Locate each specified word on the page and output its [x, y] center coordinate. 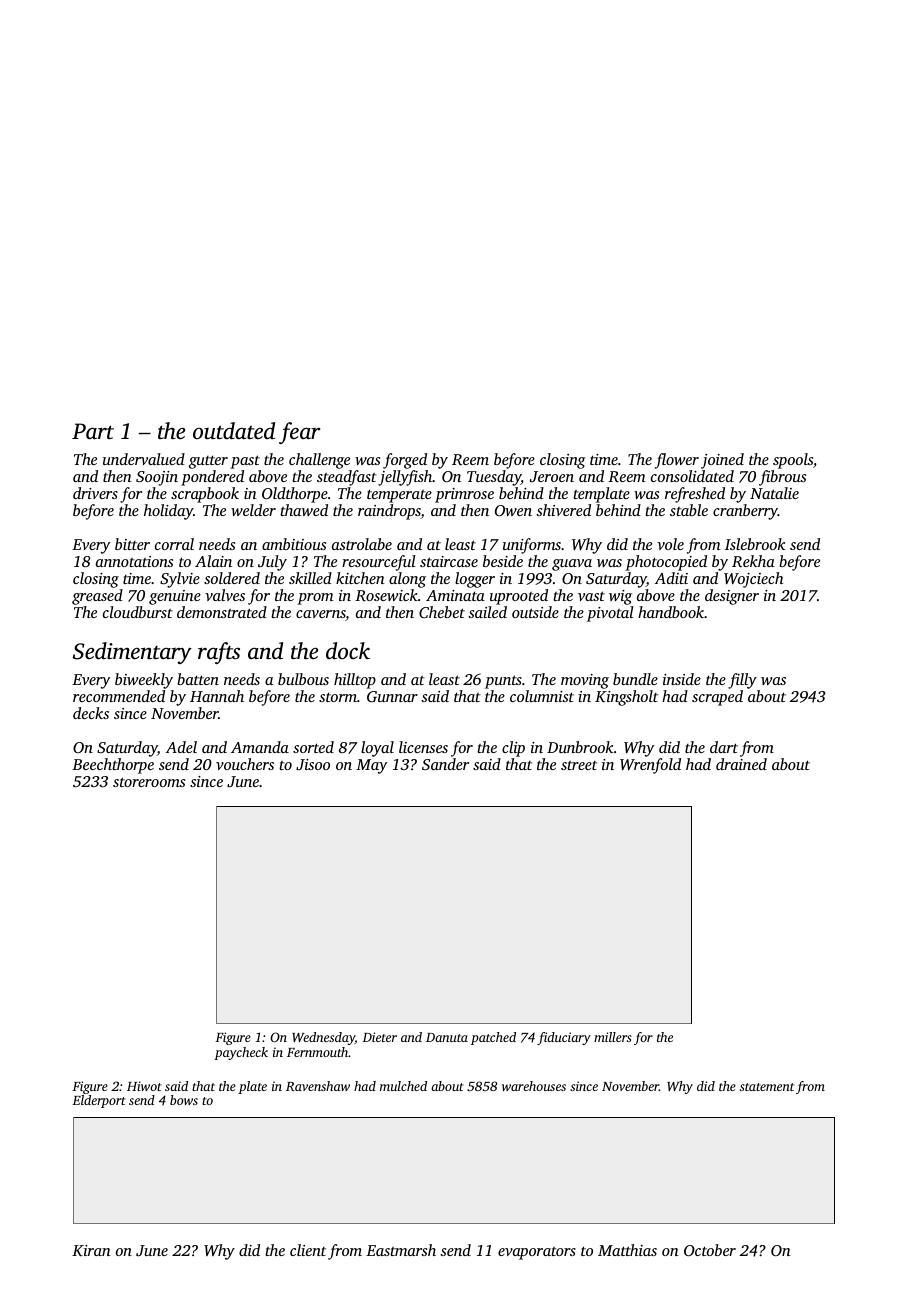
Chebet [442, 612]
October [710, 1250]
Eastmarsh [401, 1250]
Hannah [217, 696]
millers [613, 1037]
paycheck [241, 1053]
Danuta [447, 1037]
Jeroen [552, 476]
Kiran [91, 1250]
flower [677, 461]
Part [93, 431]
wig [620, 597]
